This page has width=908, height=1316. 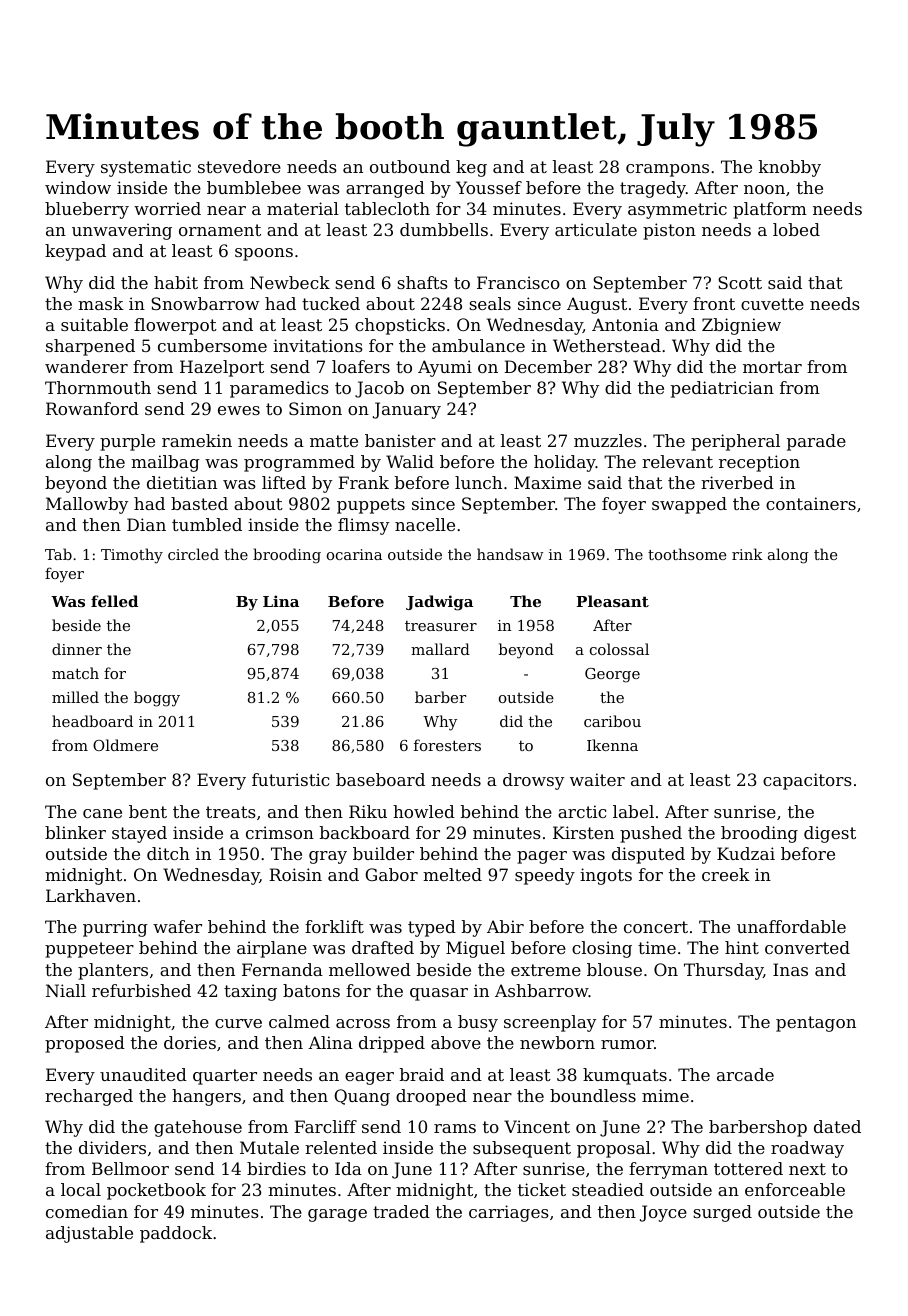 I want to click on toothsome, so click(x=687, y=554).
